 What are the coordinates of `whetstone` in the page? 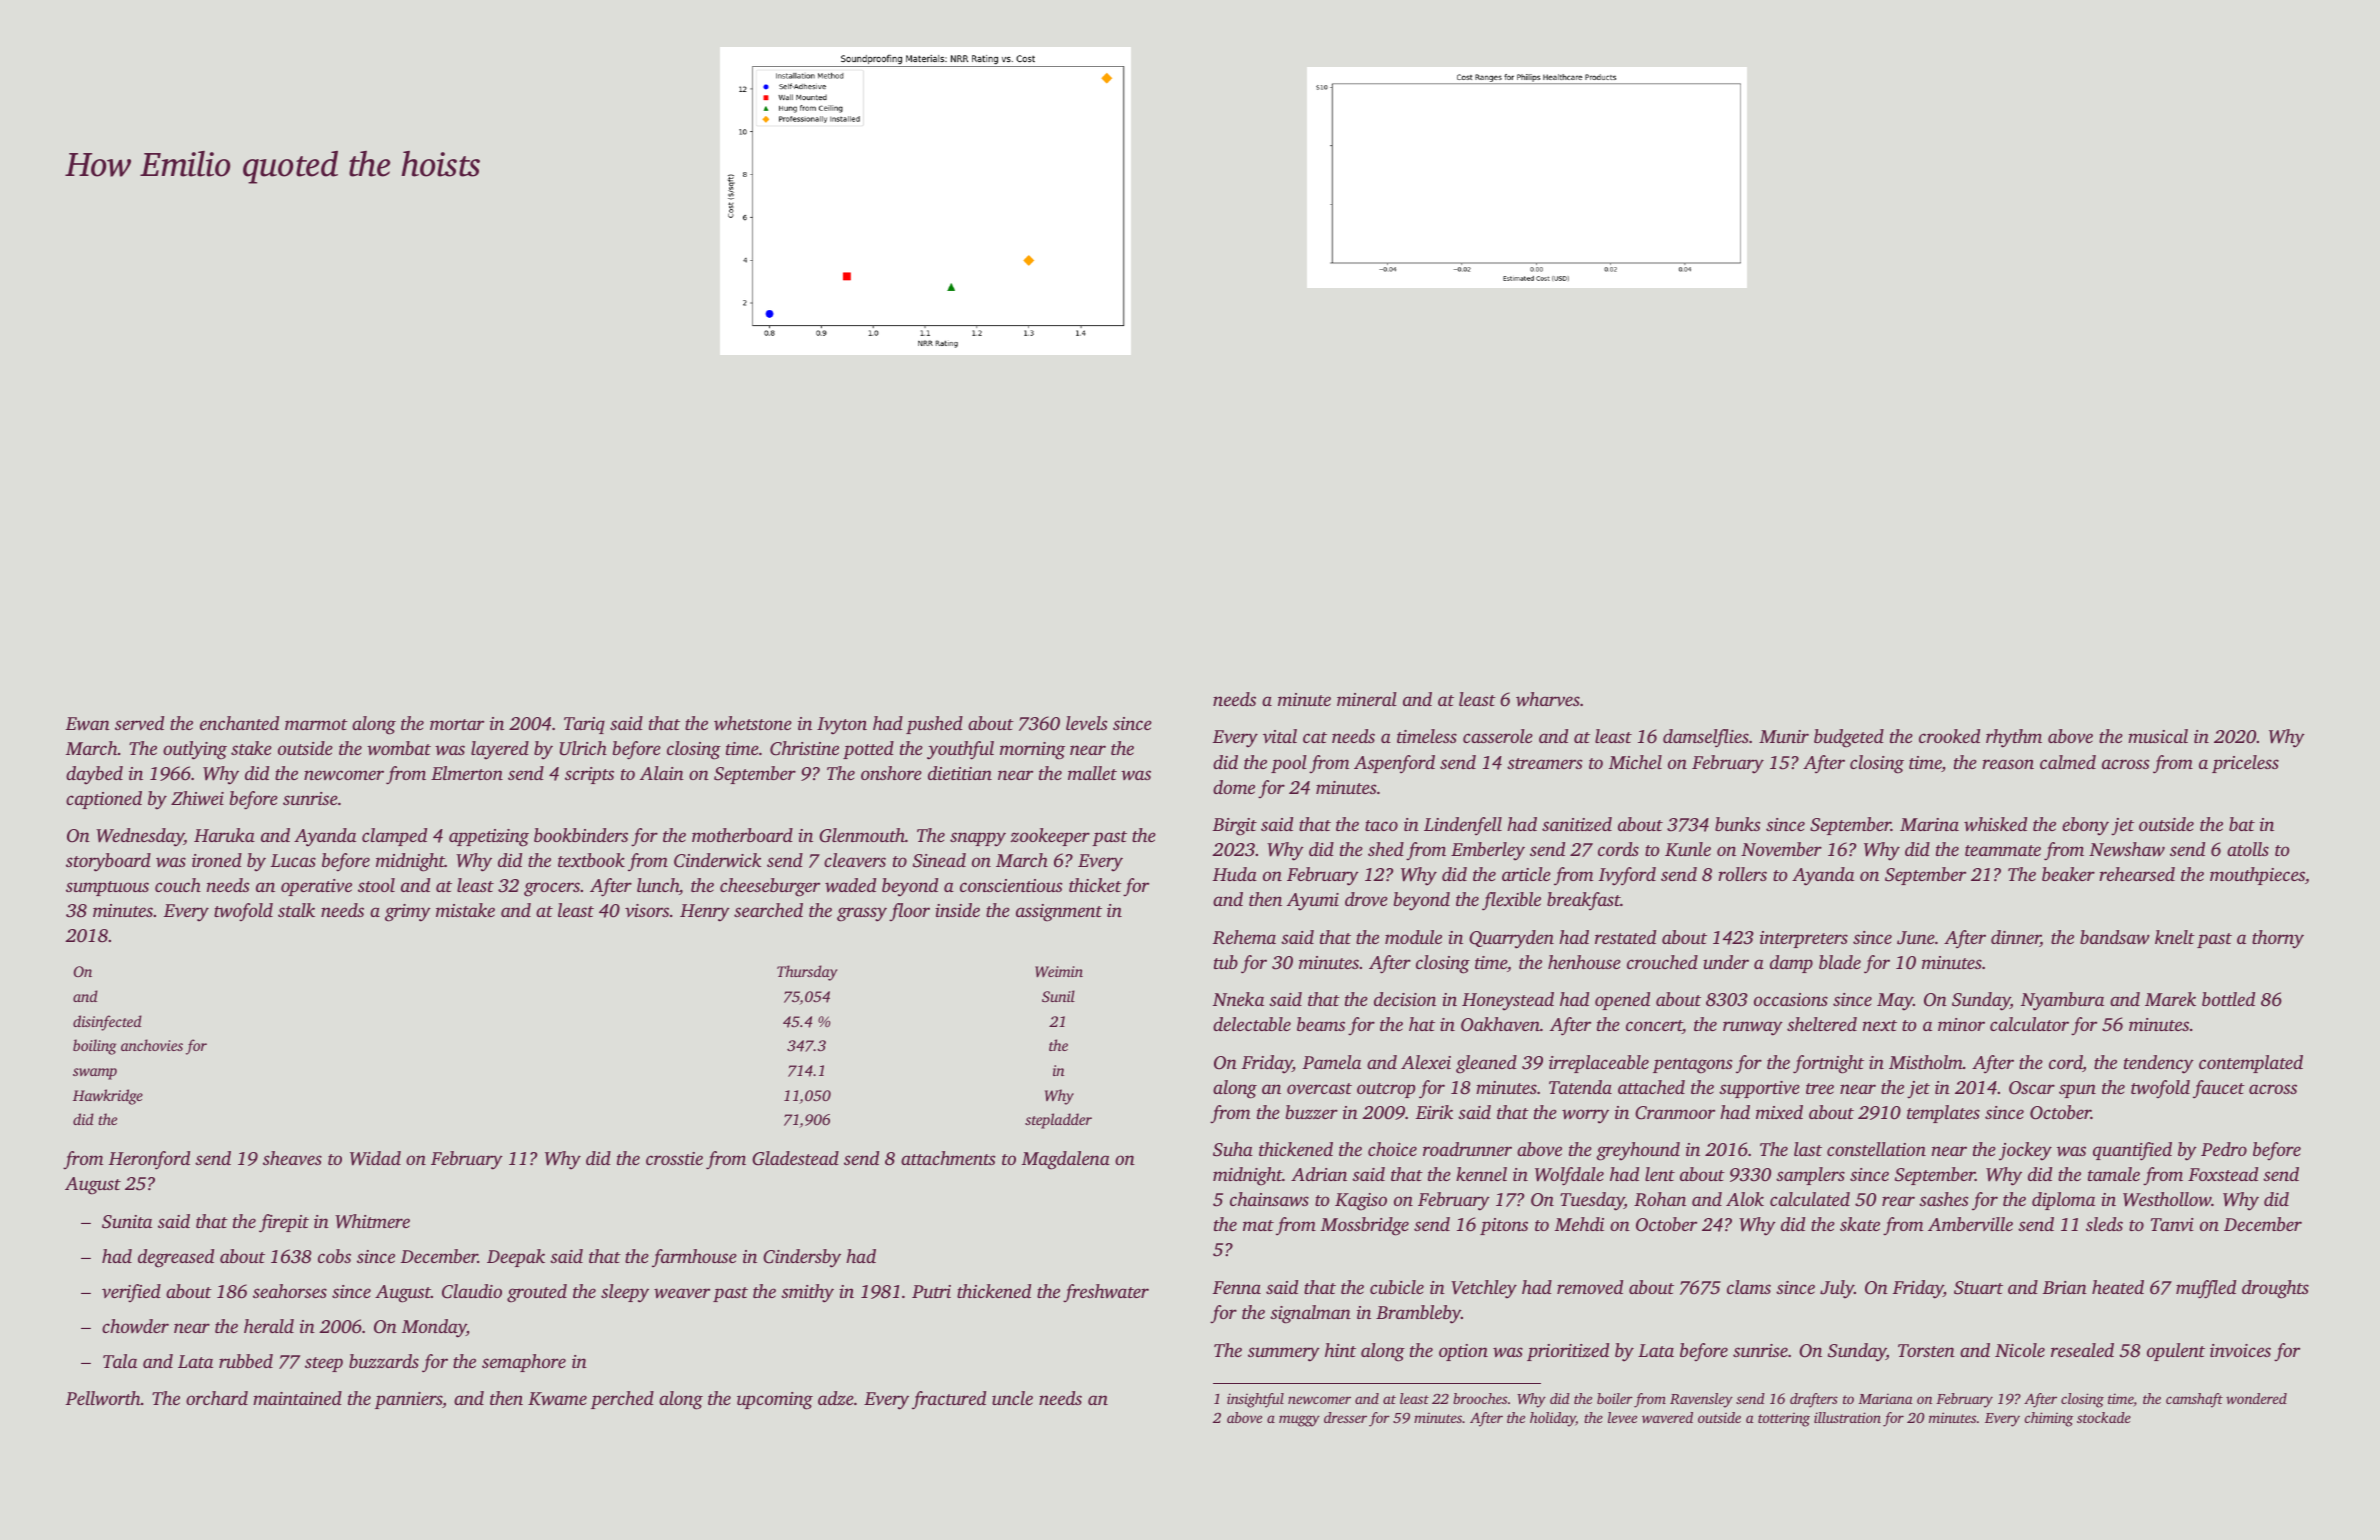 It's located at (753, 723).
